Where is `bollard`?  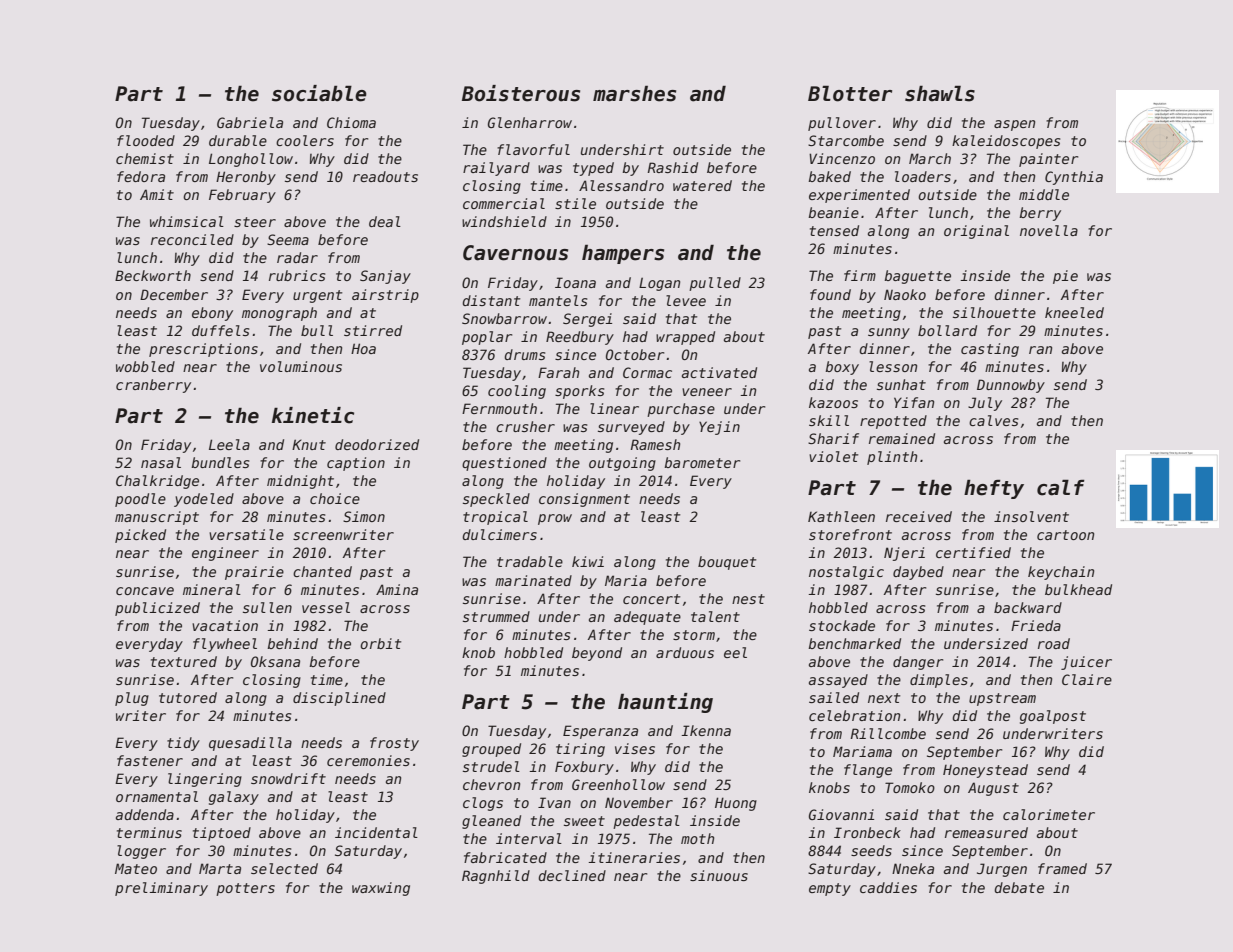 bollard is located at coordinates (947, 330).
